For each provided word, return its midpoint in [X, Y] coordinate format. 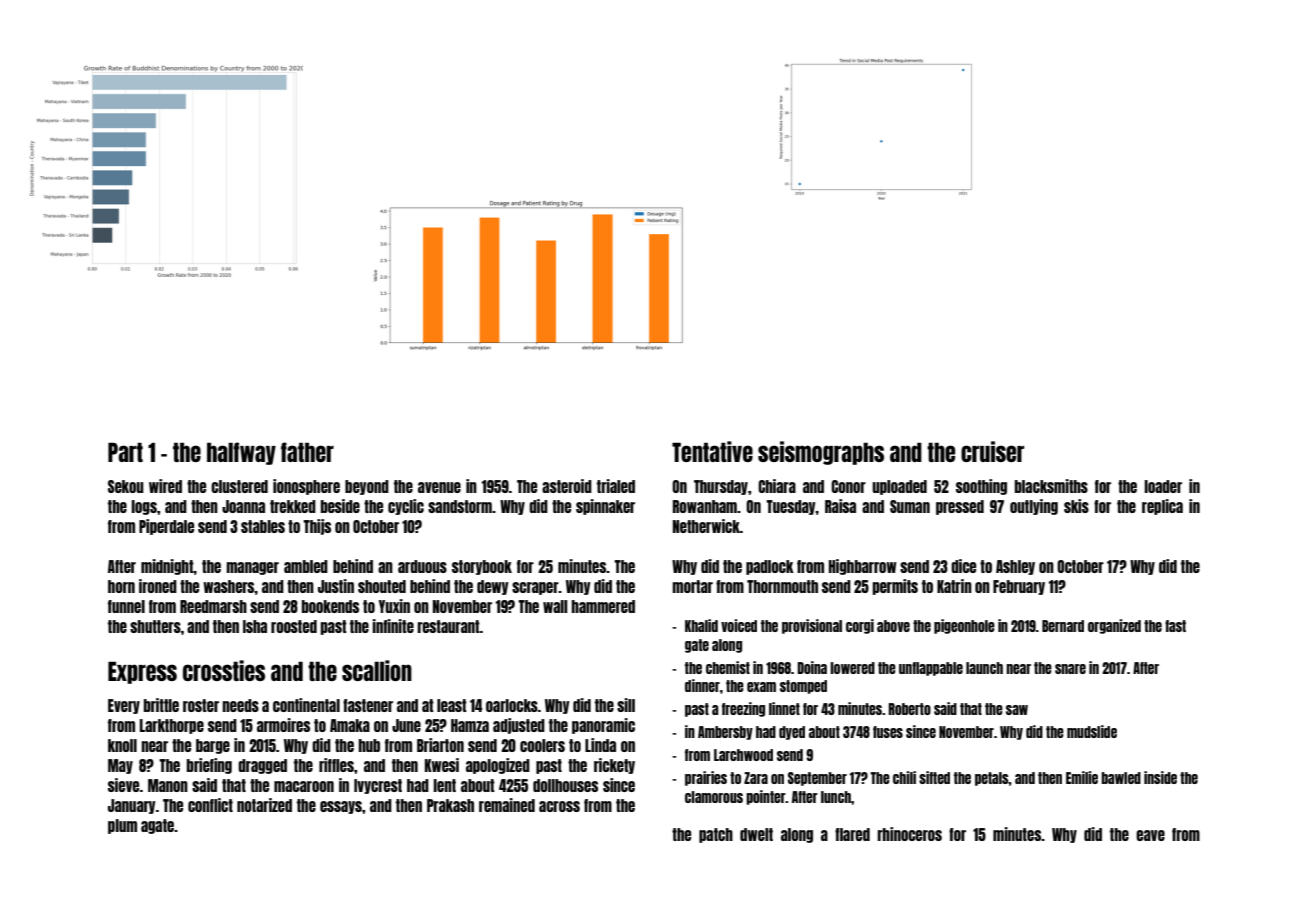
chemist [728, 667]
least [452, 705]
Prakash [450, 805]
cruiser [992, 451]
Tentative [712, 451]
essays [341, 807]
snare [1070, 669]
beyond [367, 487]
